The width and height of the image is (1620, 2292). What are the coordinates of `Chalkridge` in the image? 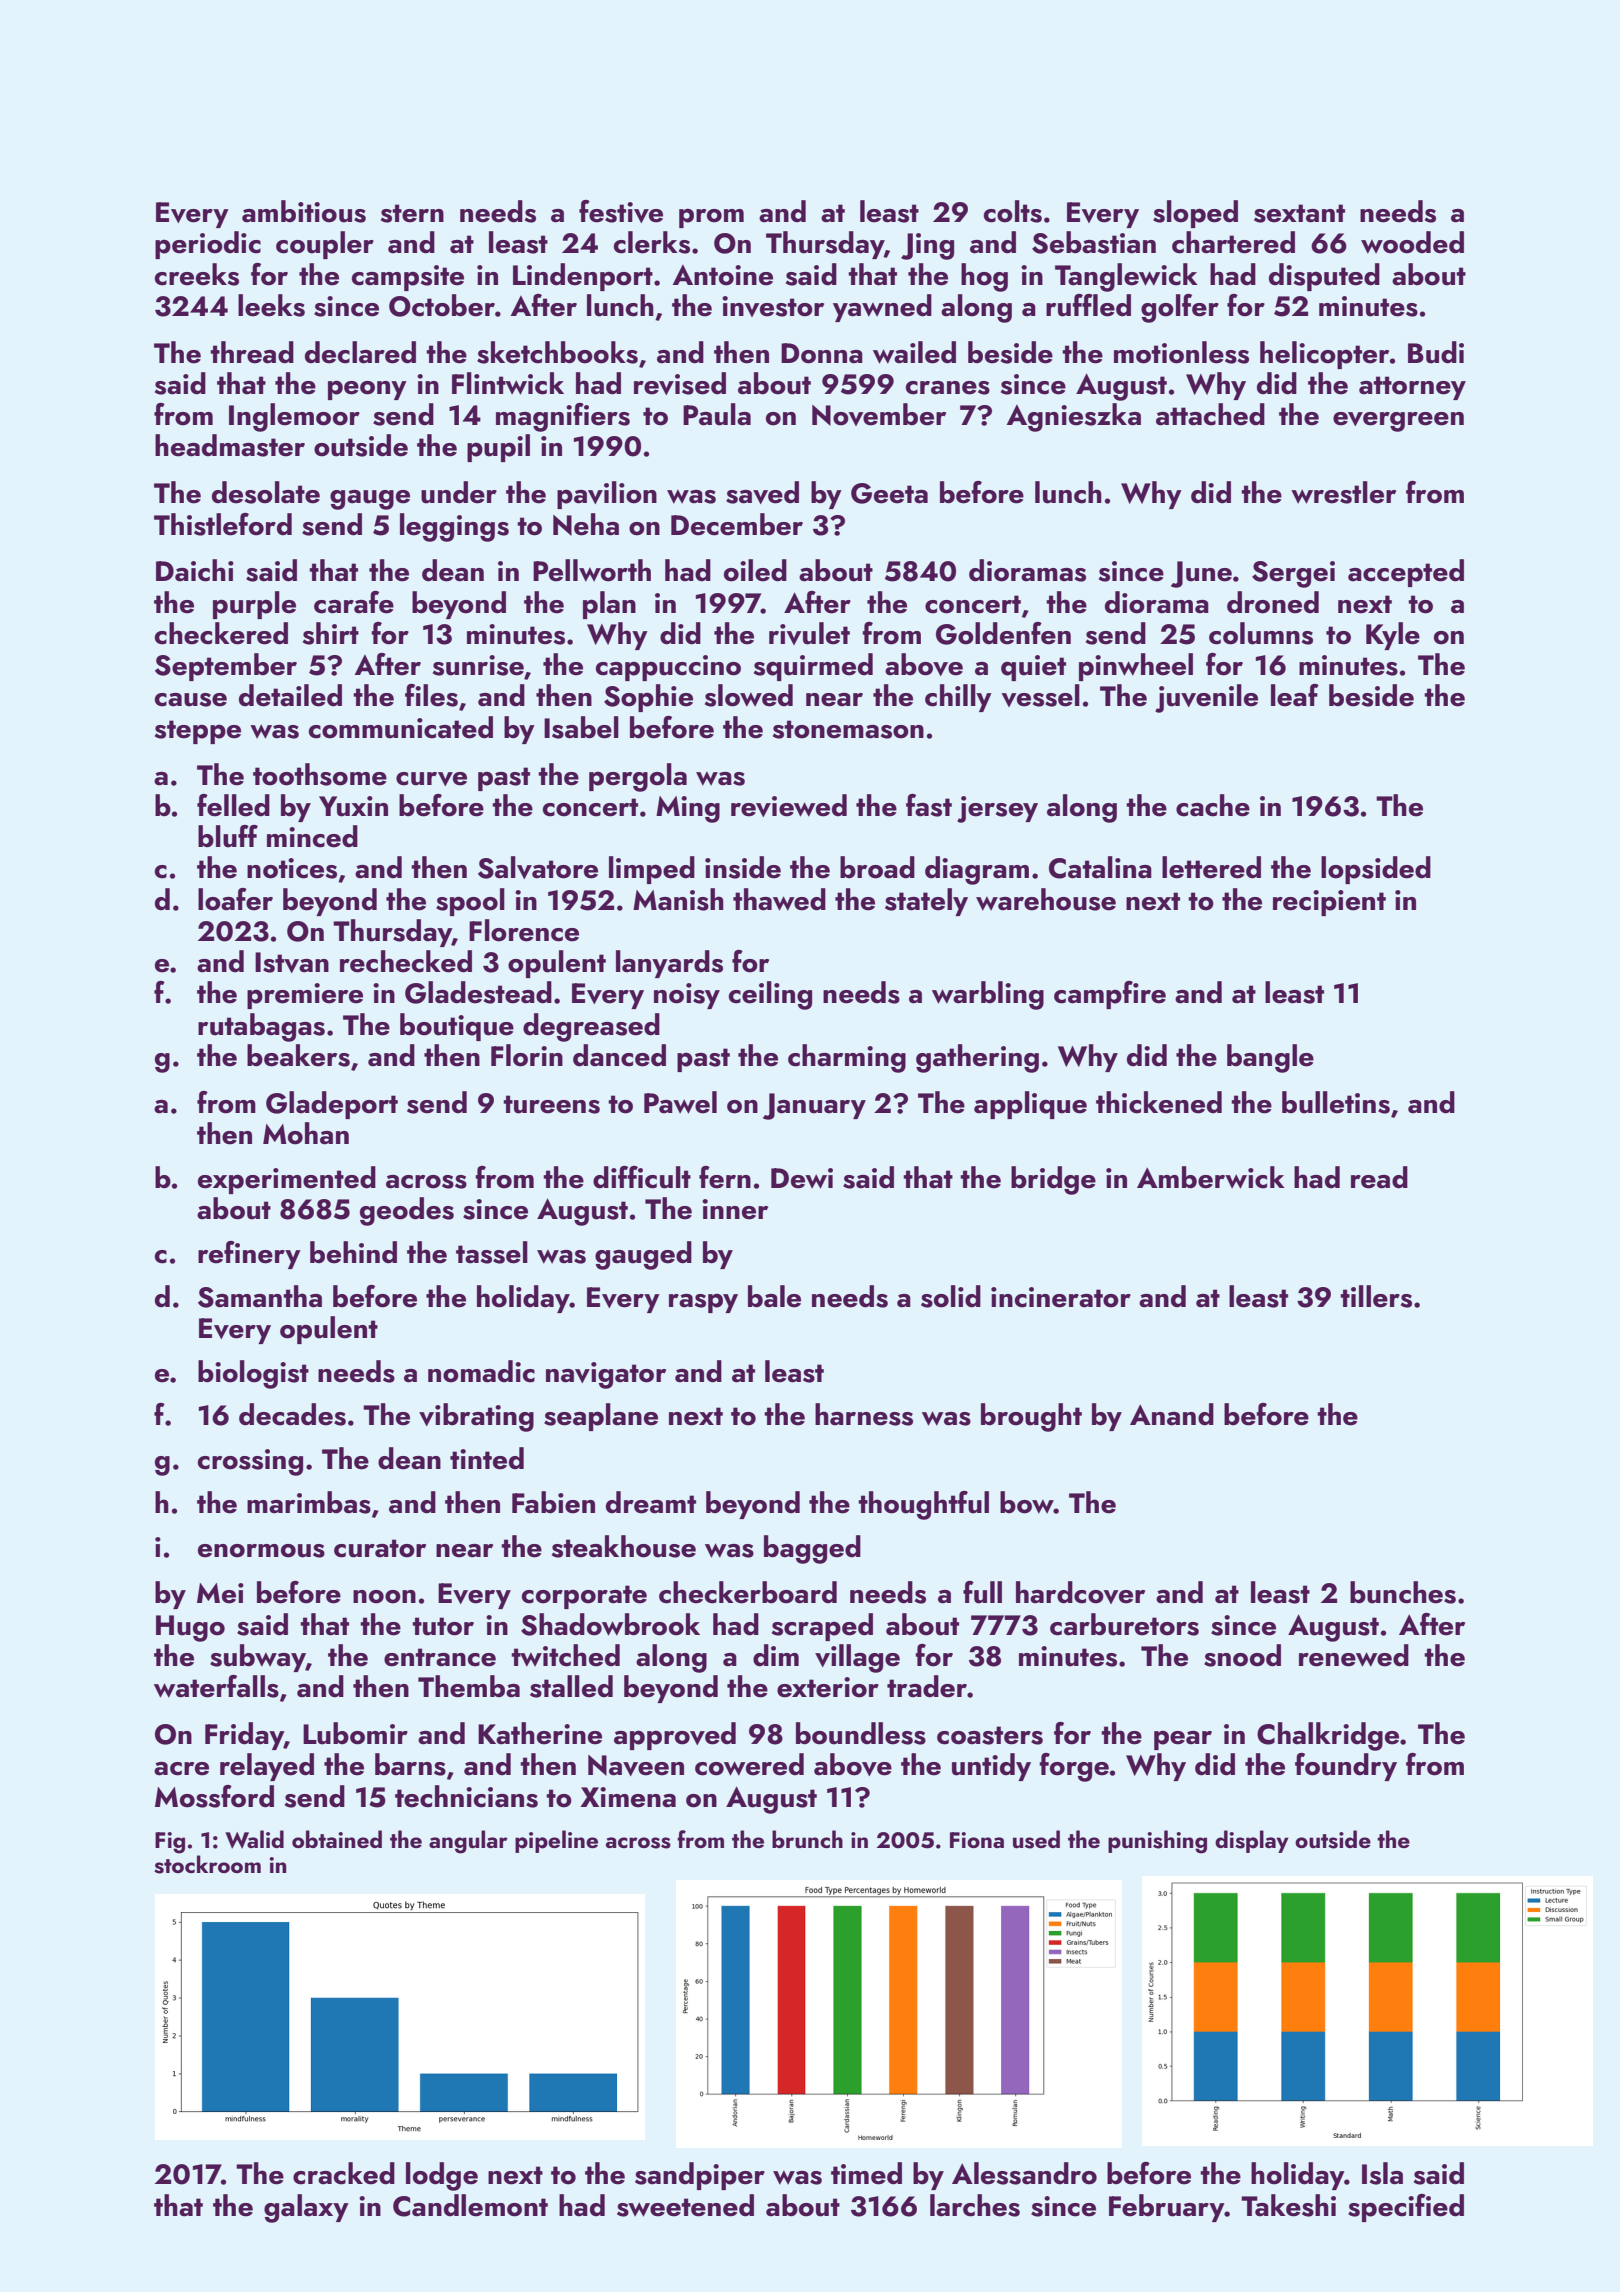 It's located at (1328, 1736).
